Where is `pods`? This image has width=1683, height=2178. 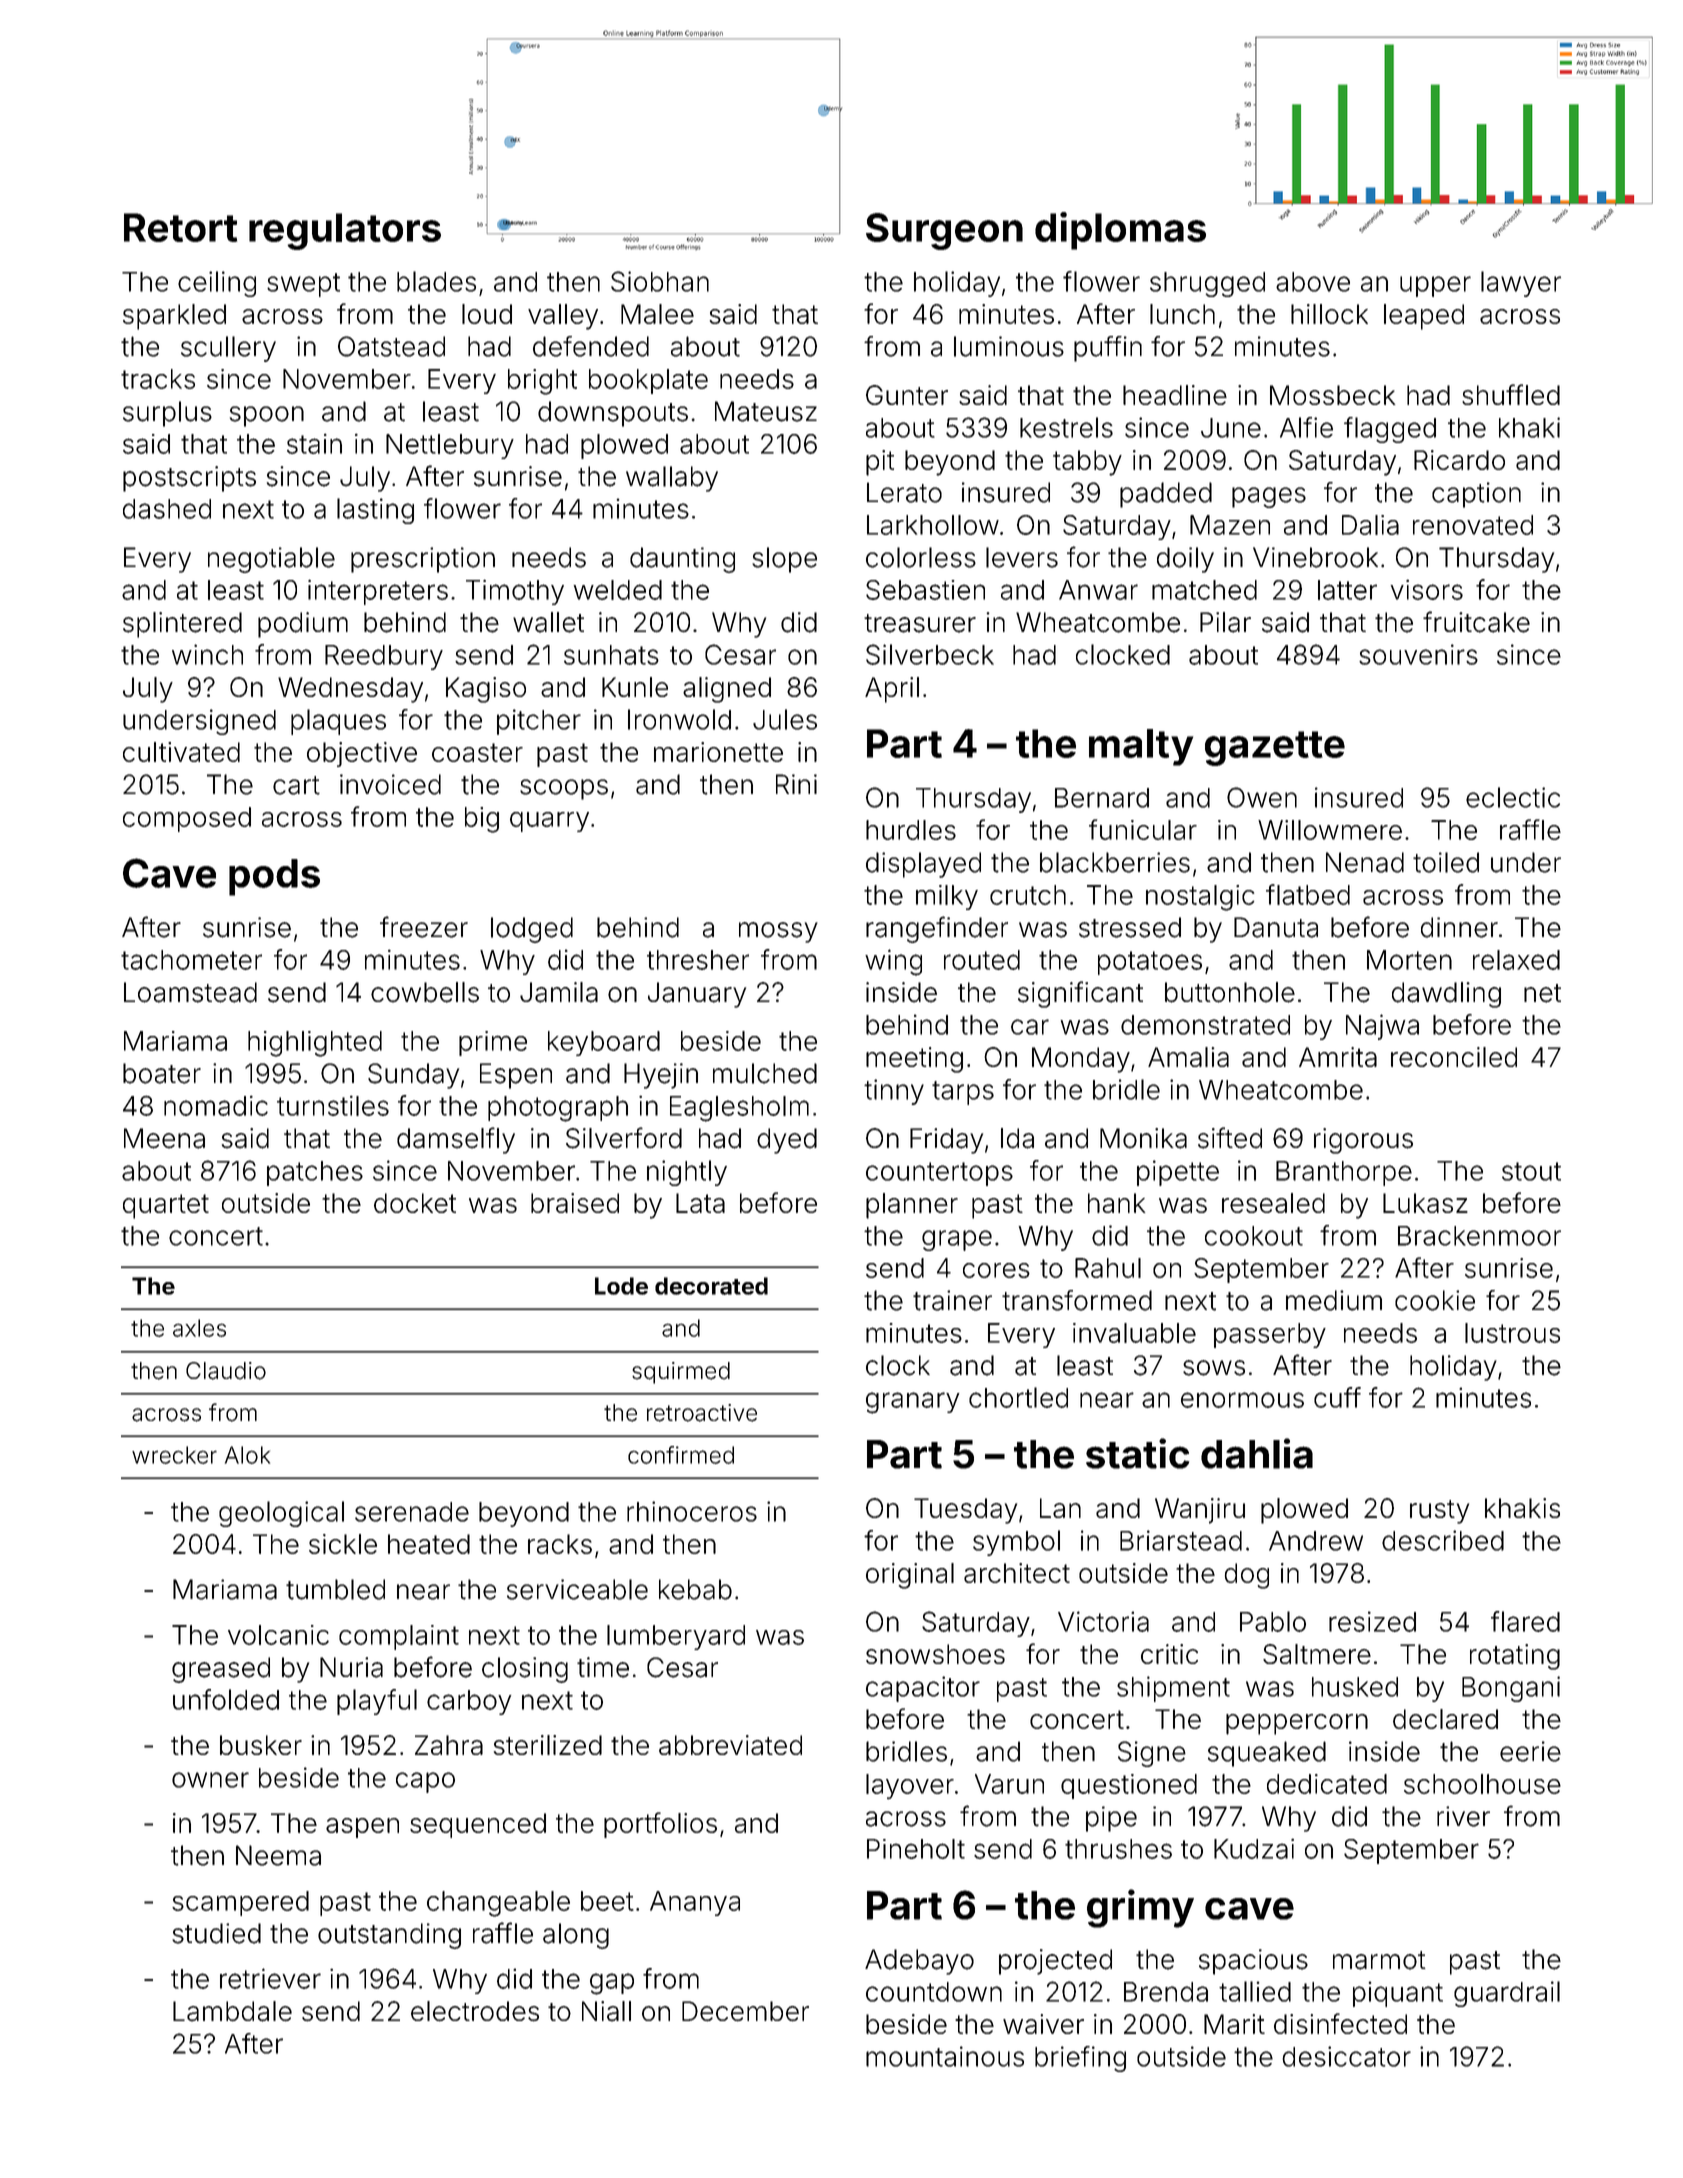
pods is located at coordinates (274, 877).
